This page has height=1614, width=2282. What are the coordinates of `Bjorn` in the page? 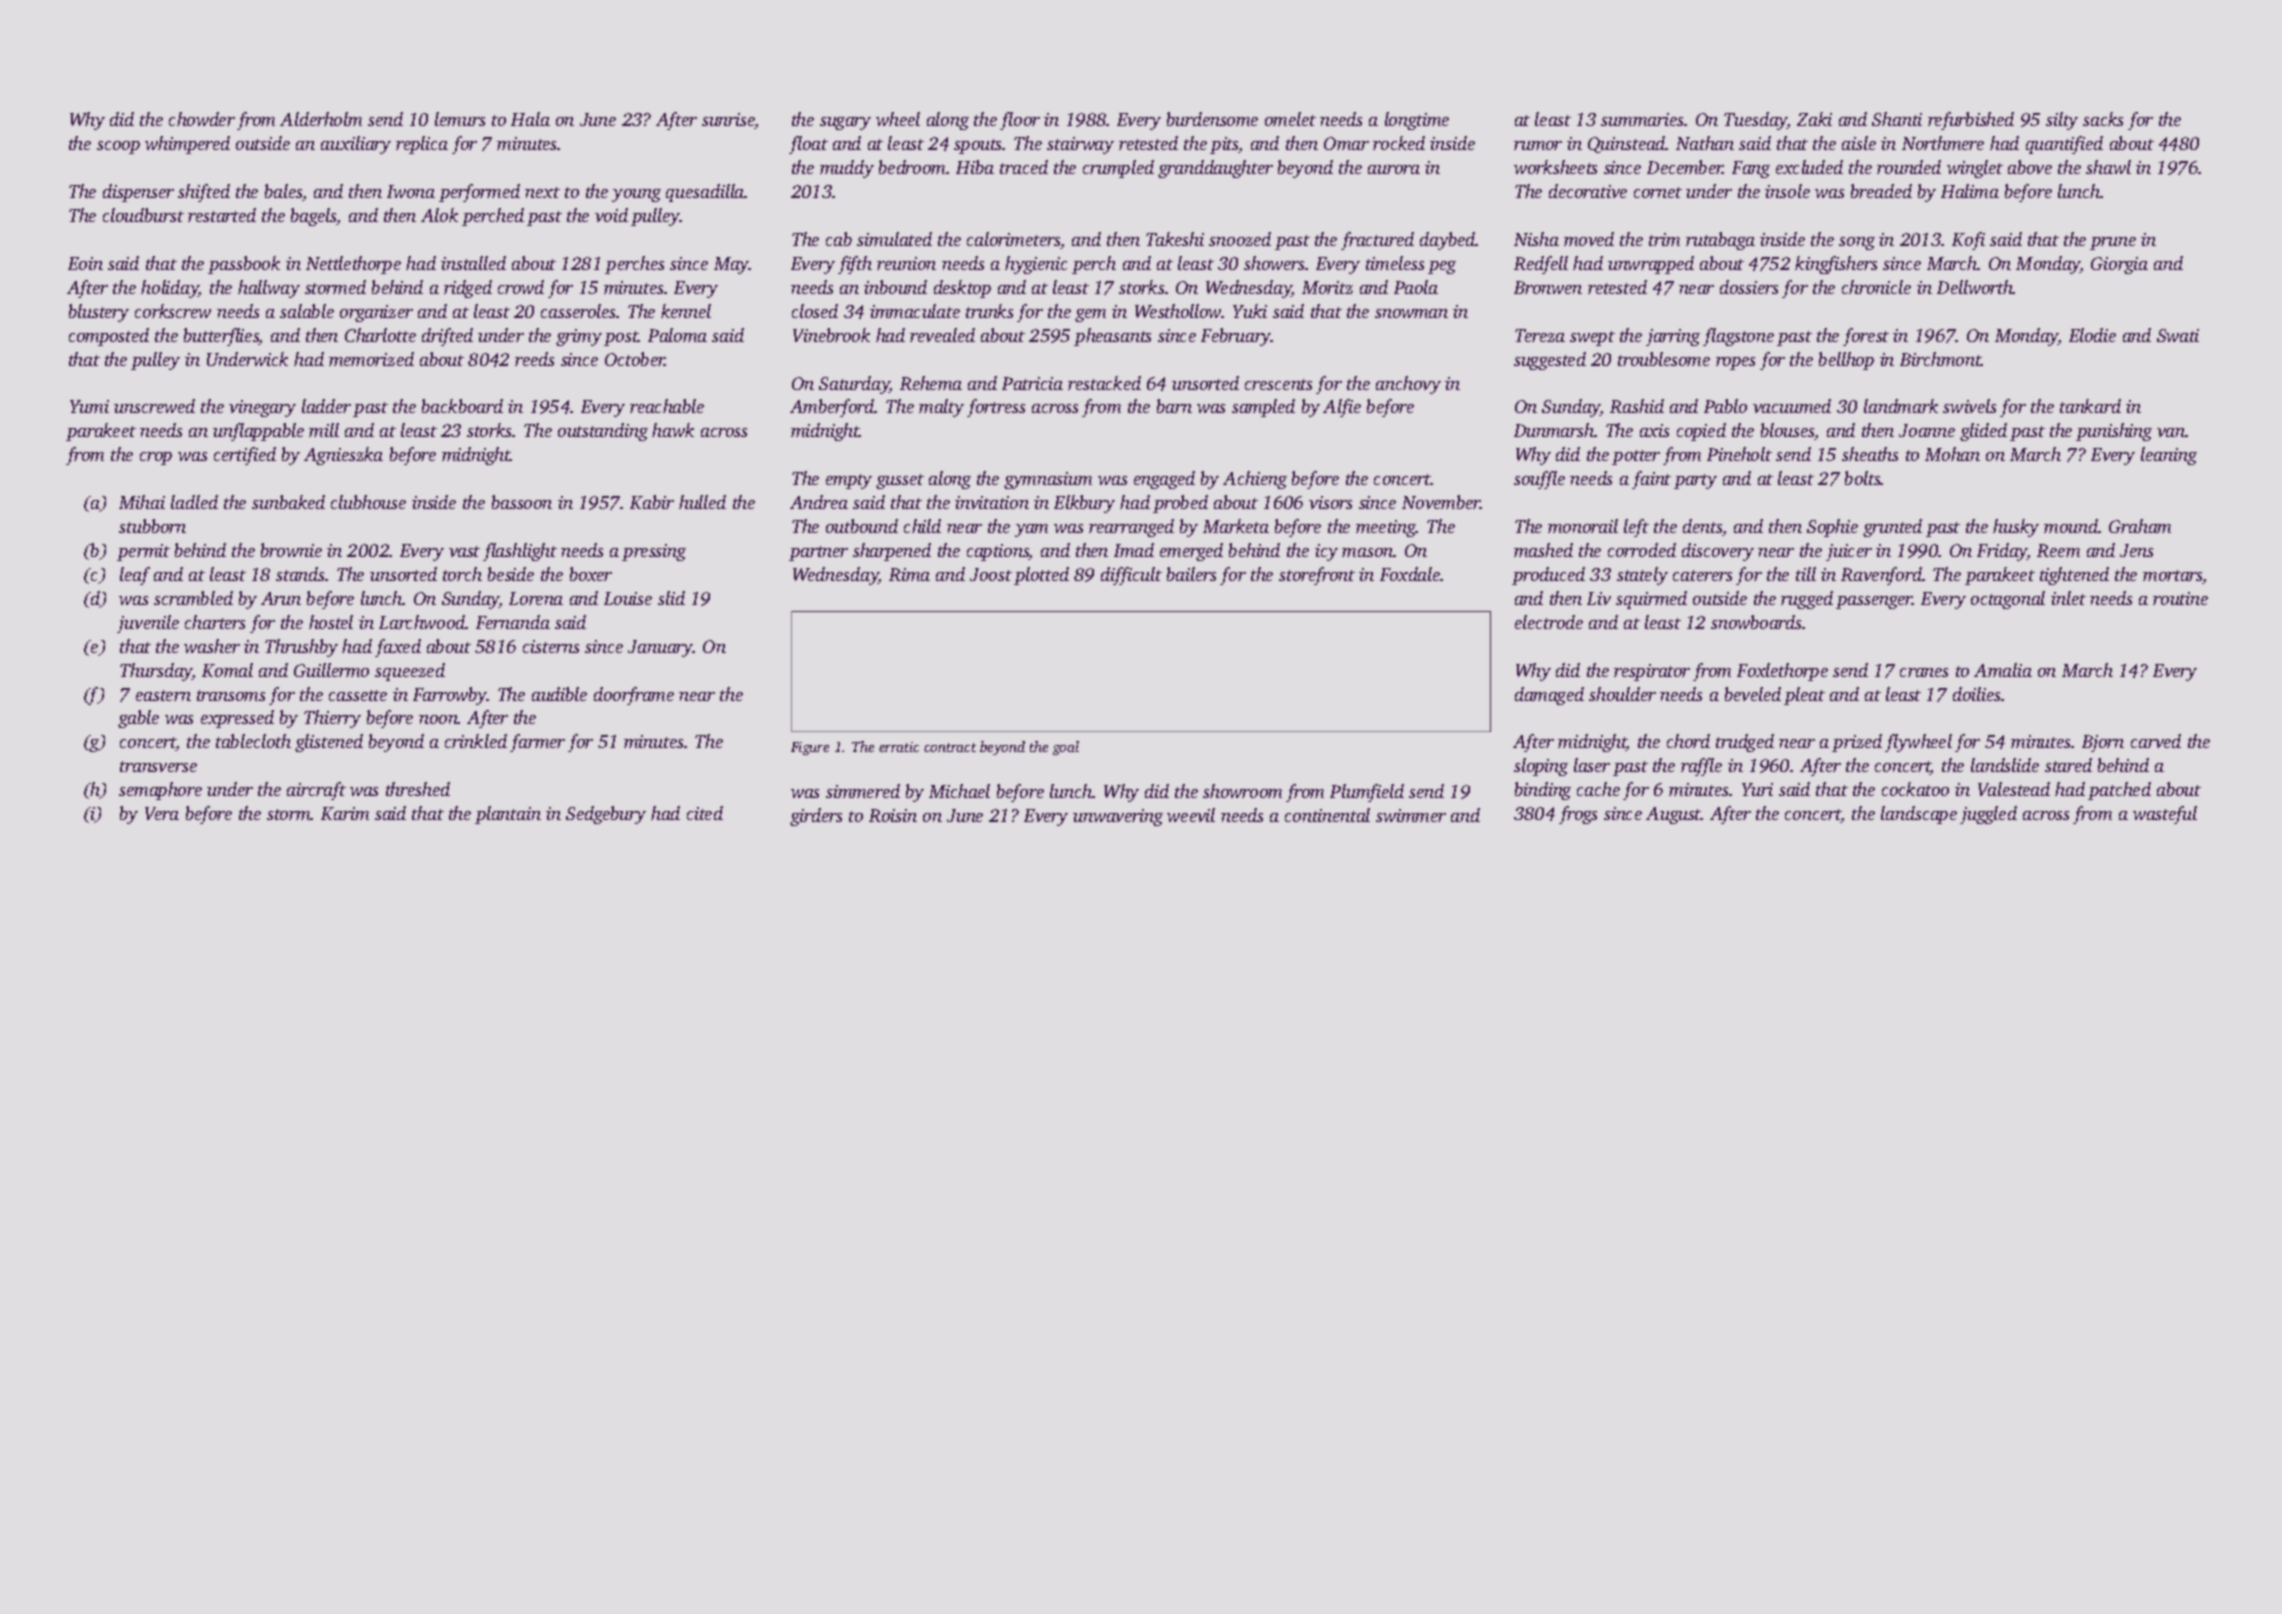 It's located at (2103, 743).
